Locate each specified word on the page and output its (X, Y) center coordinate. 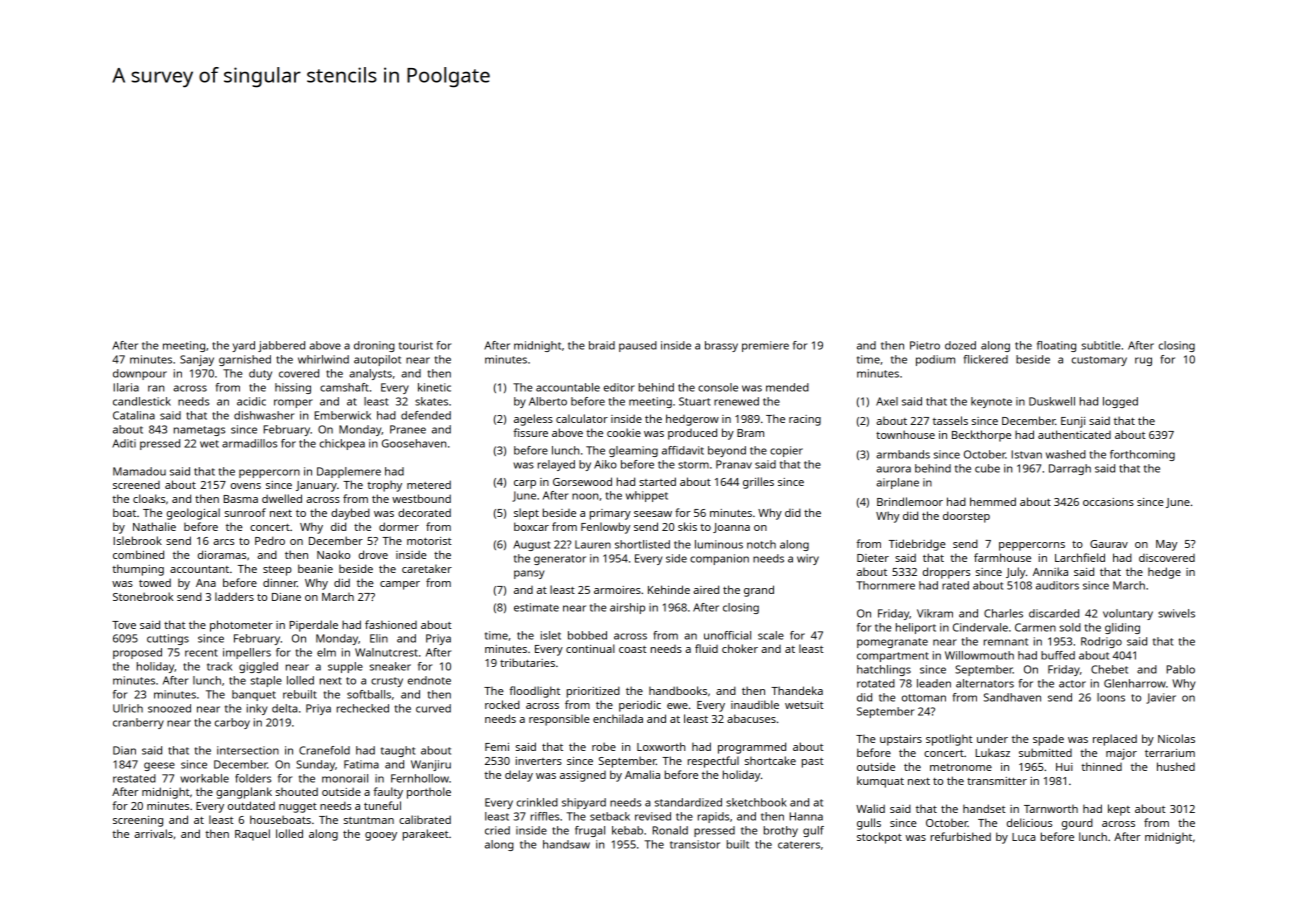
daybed (350, 514)
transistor (695, 844)
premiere (765, 346)
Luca (1024, 837)
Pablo (1180, 669)
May (1166, 545)
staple (266, 681)
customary (1099, 361)
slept (526, 514)
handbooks (678, 690)
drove (373, 554)
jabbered (281, 346)
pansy (529, 574)
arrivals (153, 833)
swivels (1176, 613)
